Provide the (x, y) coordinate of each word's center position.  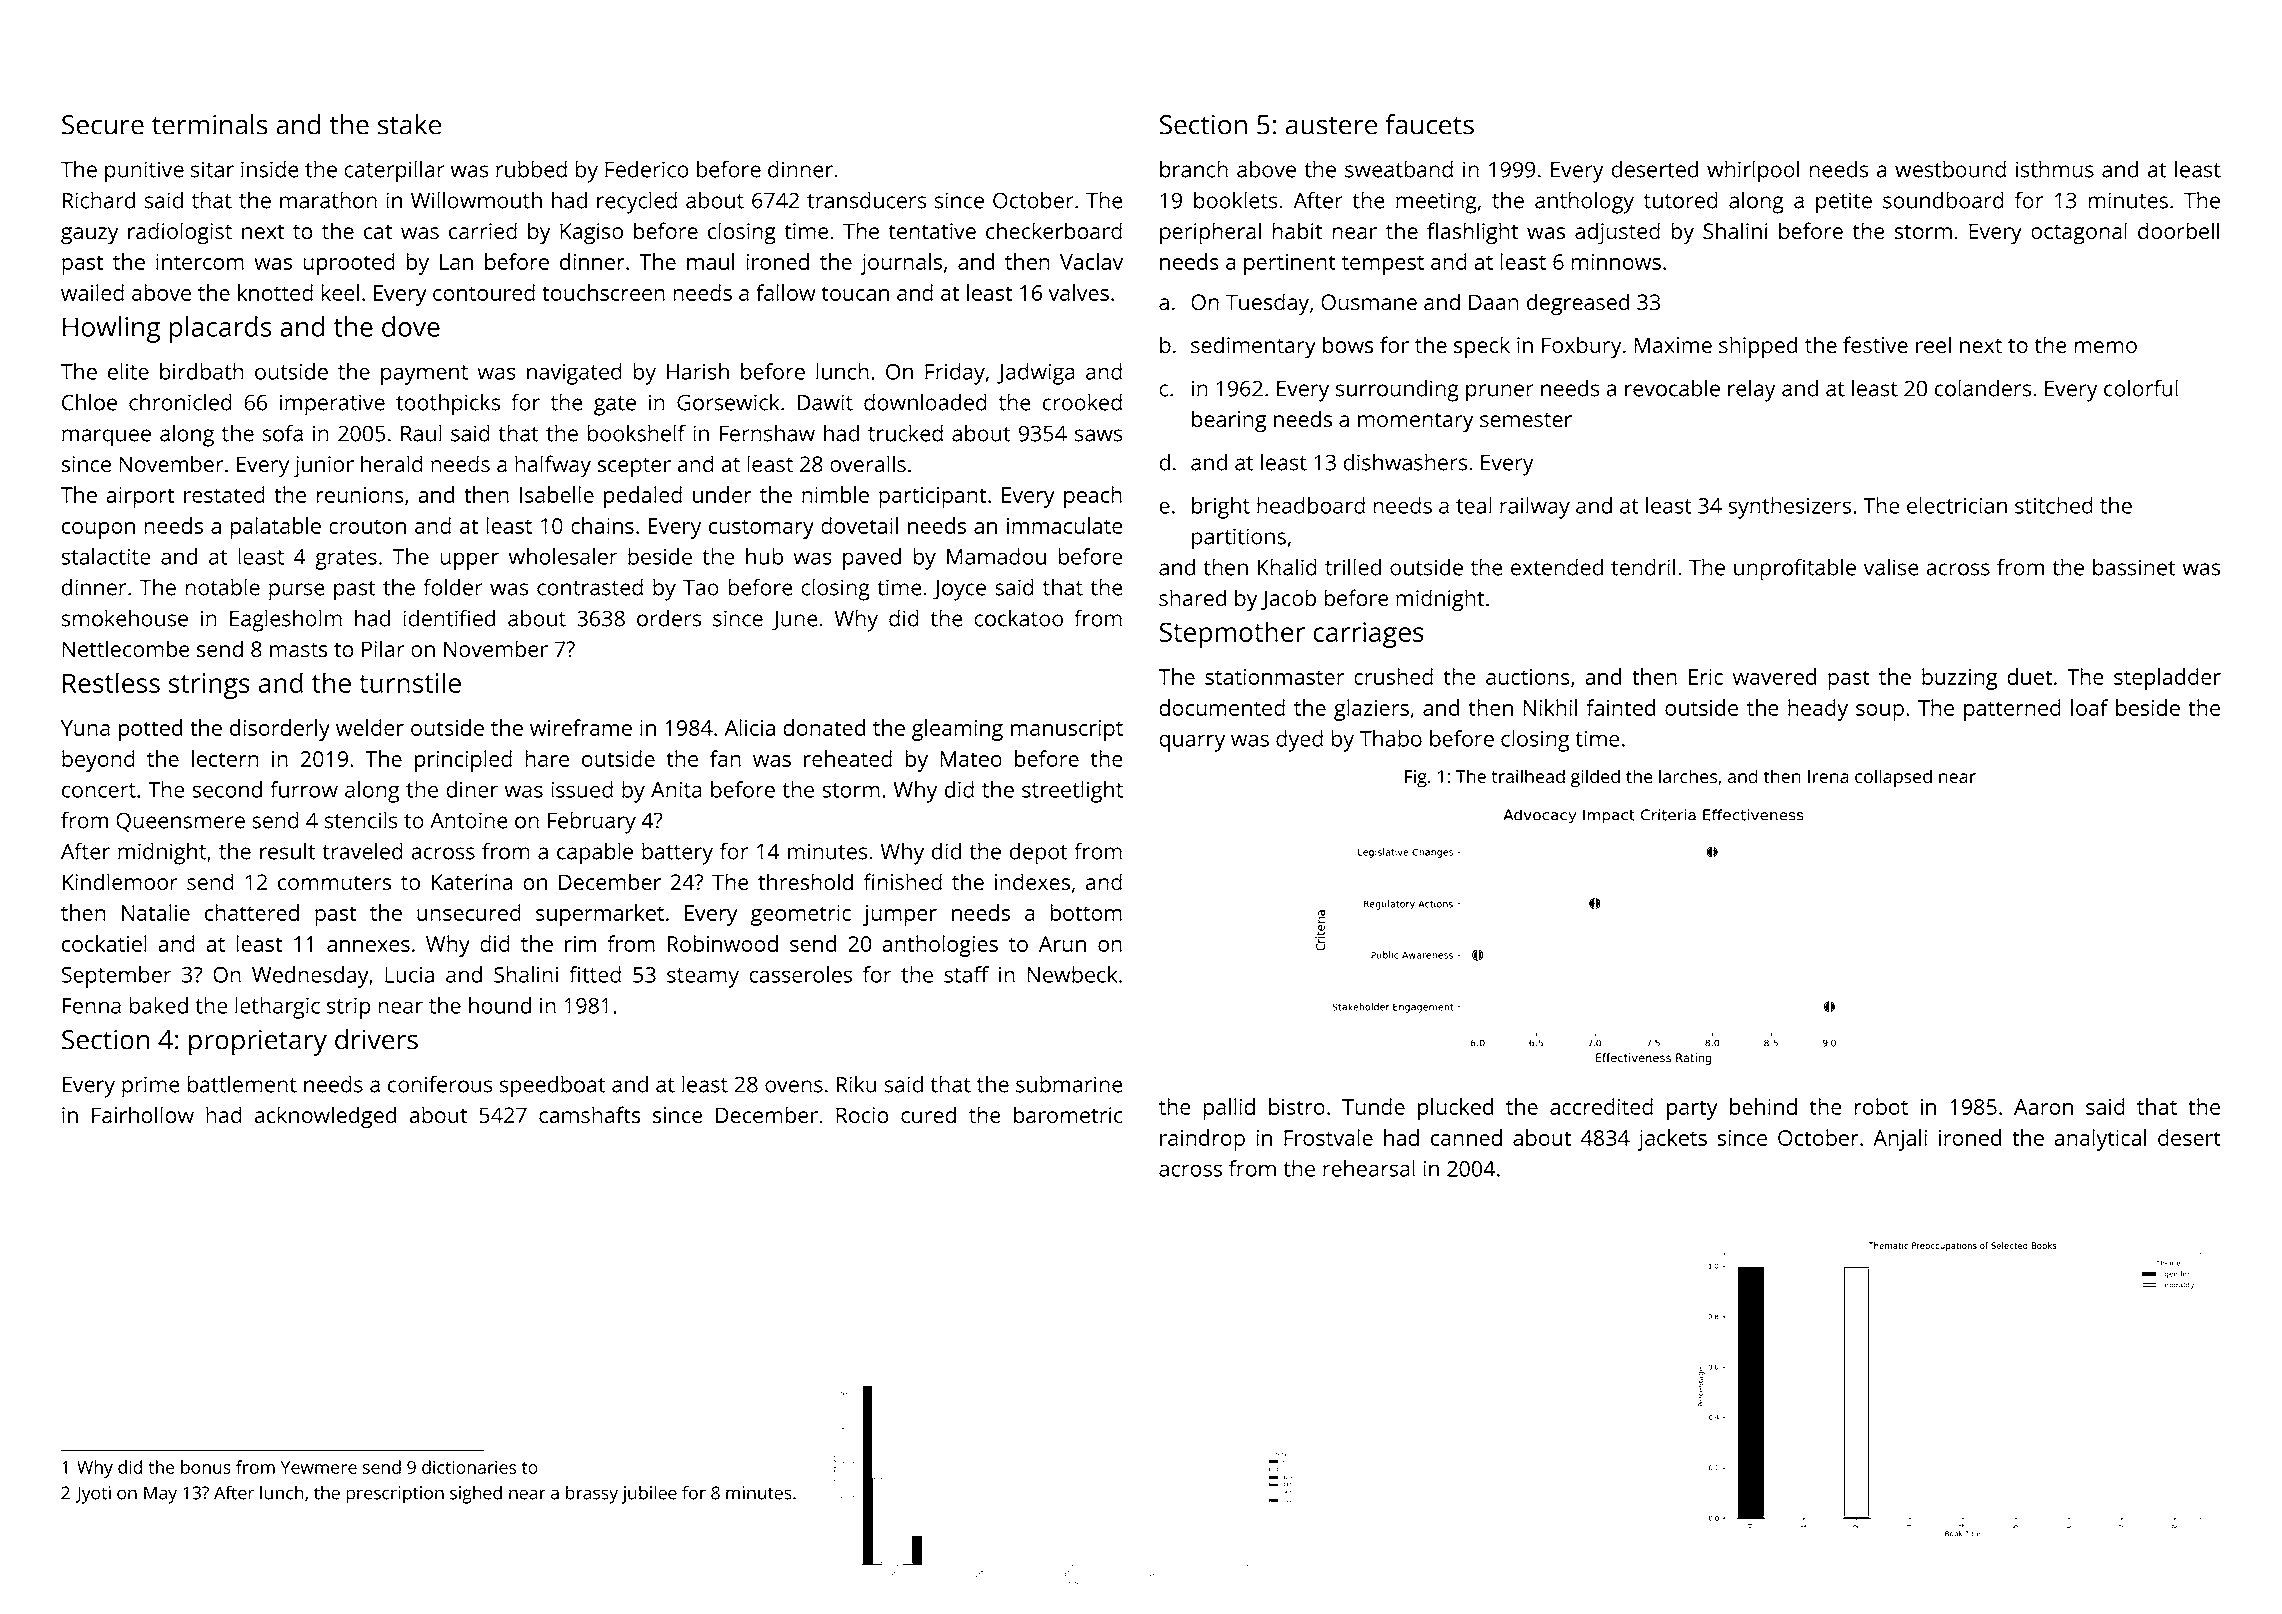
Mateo (971, 759)
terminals (210, 124)
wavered (1774, 676)
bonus (206, 1467)
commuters (334, 883)
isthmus (2055, 169)
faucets (1430, 124)
